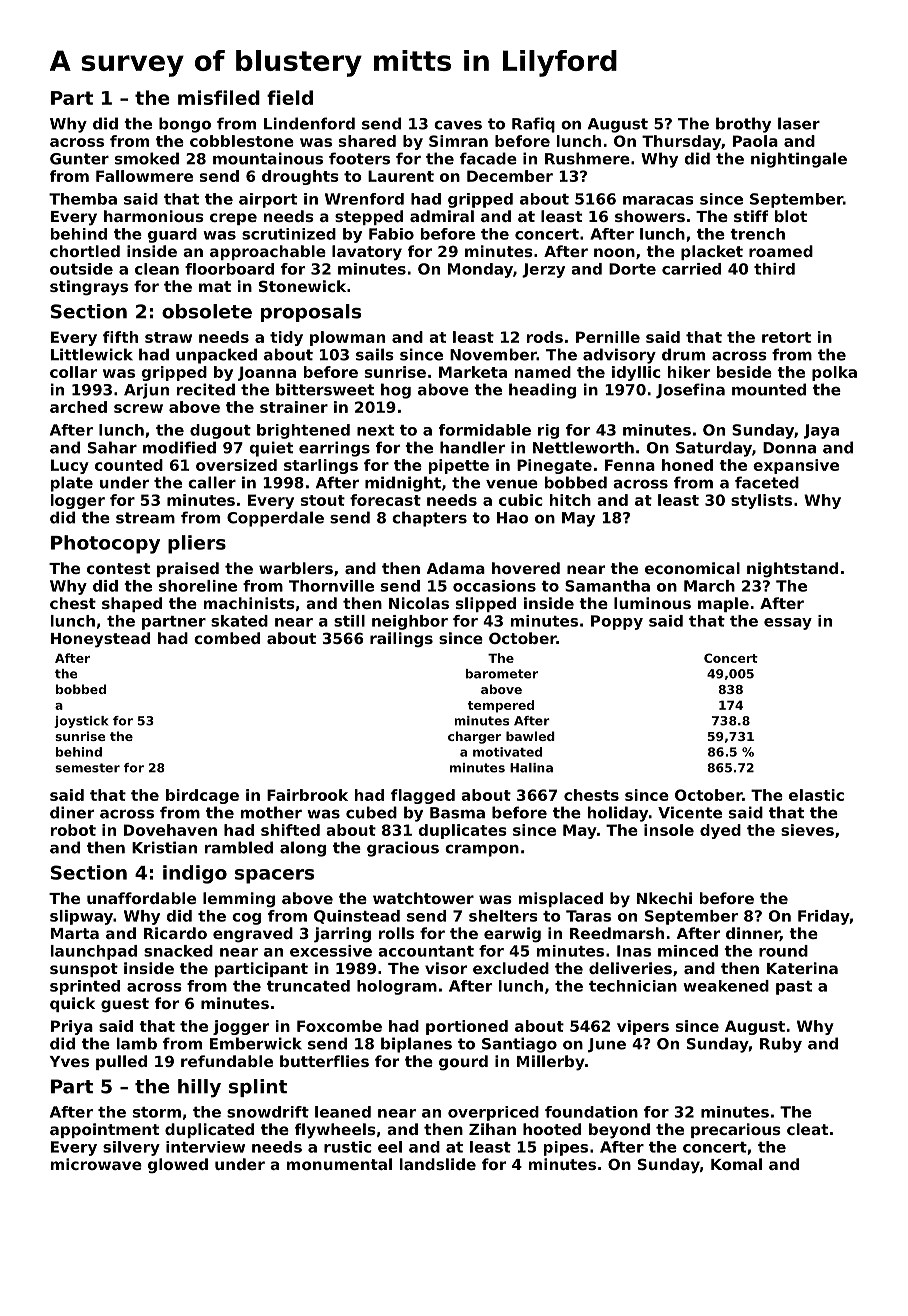  What do you see at coordinates (202, 796) in the screenshot?
I see `birdcage` at bounding box center [202, 796].
